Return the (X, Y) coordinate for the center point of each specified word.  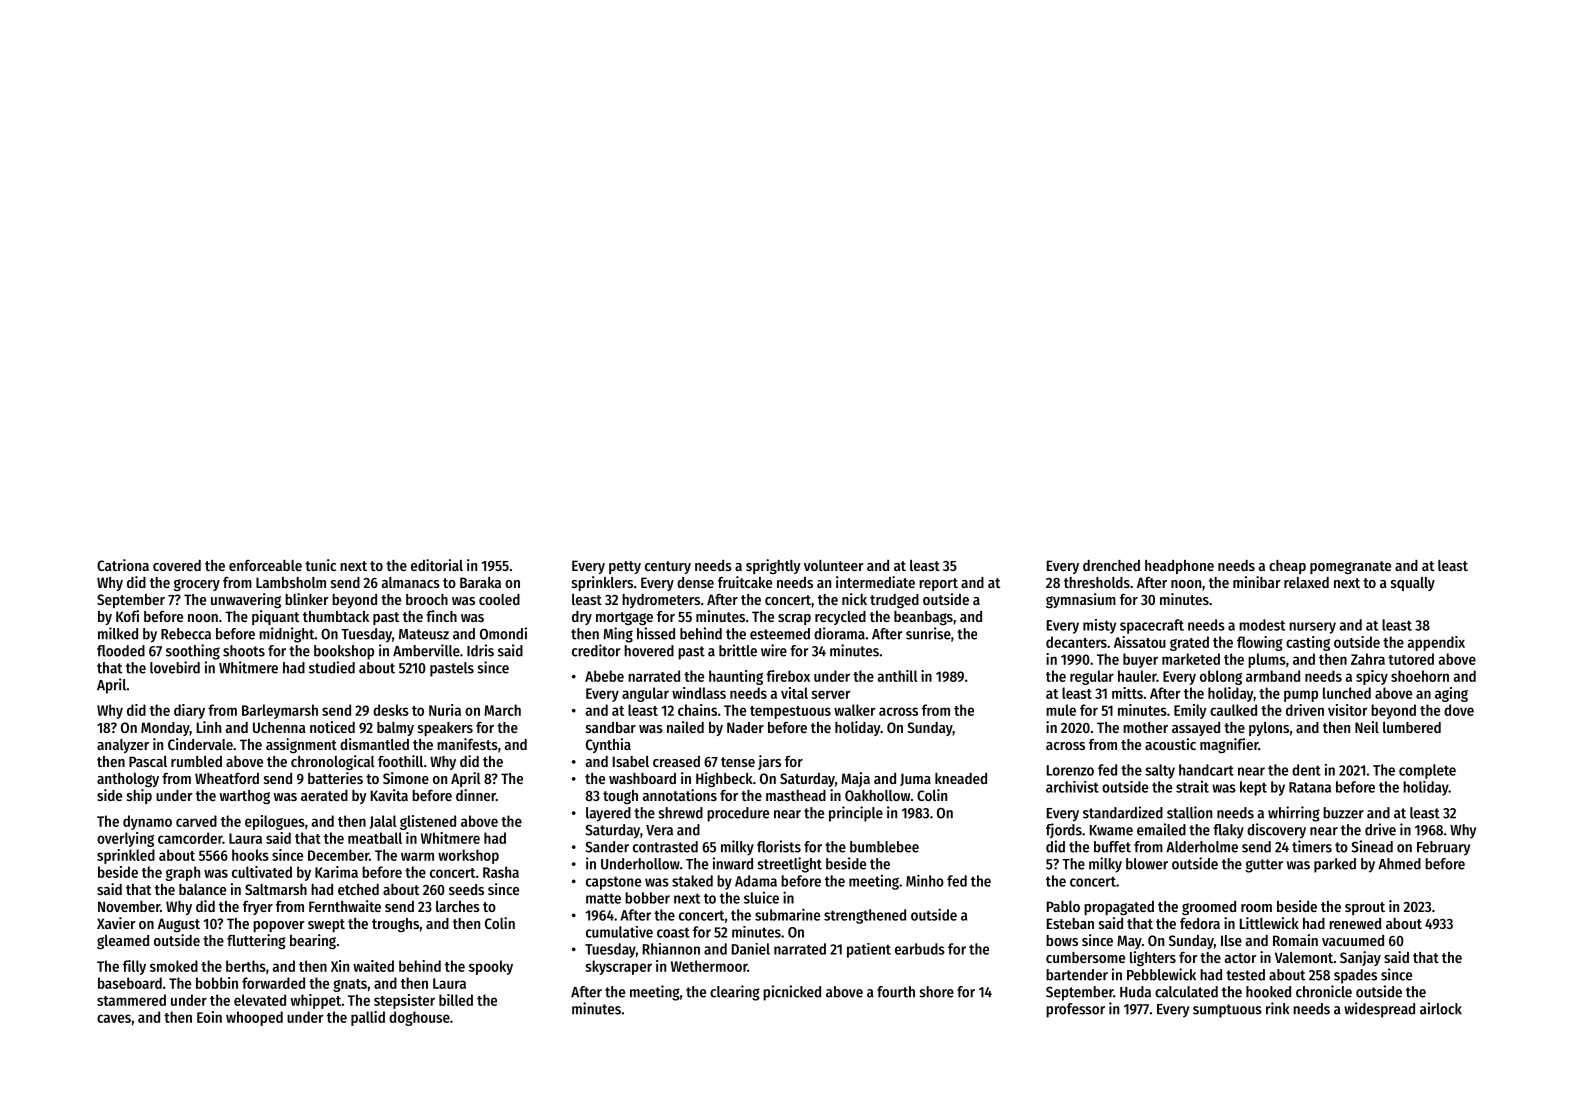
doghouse (419, 1018)
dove (1459, 710)
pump (1301, 696)
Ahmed (1399, 864)
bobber (647, 898)
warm (417, 856)
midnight (287, 635)
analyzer (123, 746)
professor (1075, 1010)
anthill (897, 676)
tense (738, 762)
